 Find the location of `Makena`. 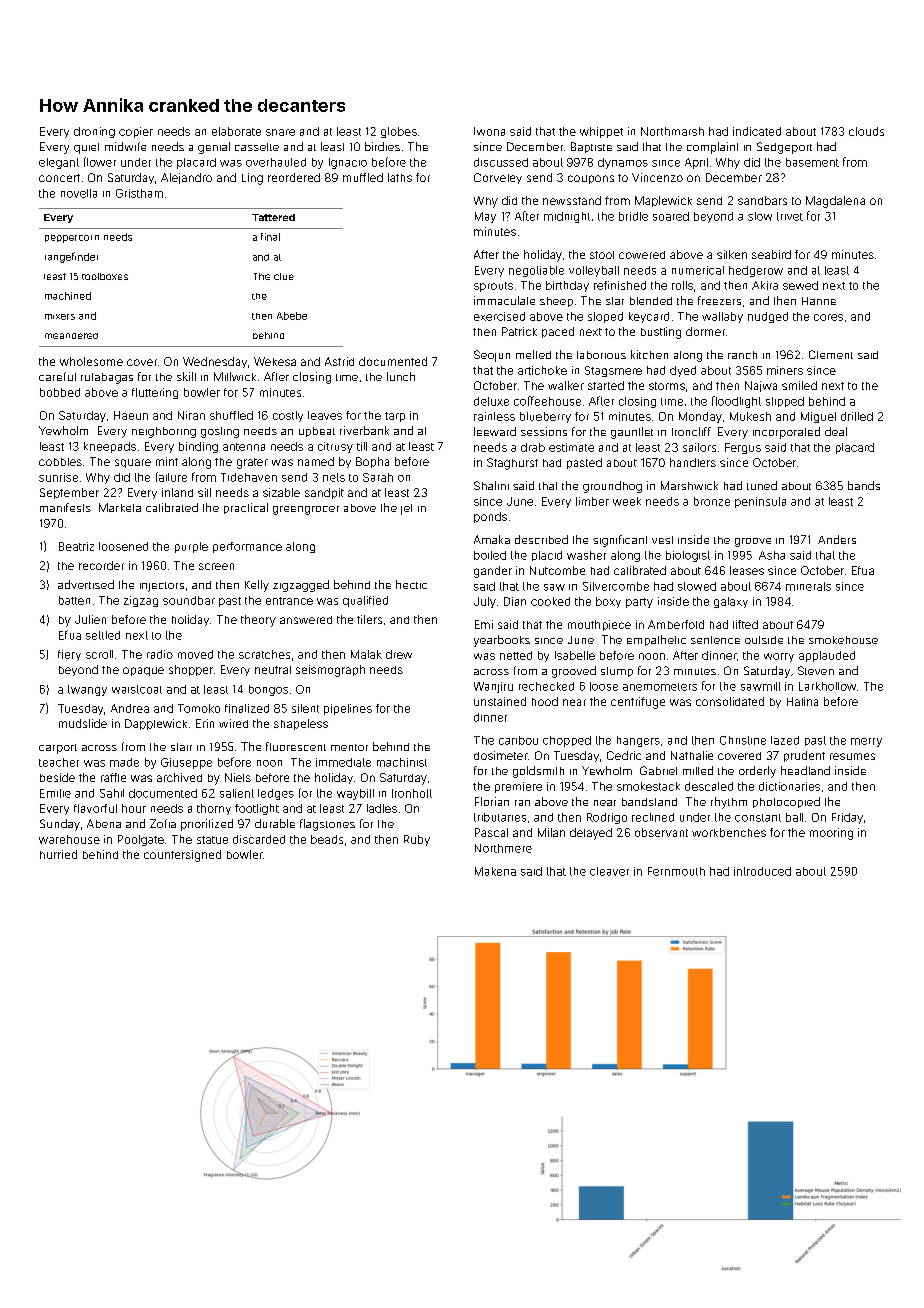

Makena is located at coordinates (495, 871).
